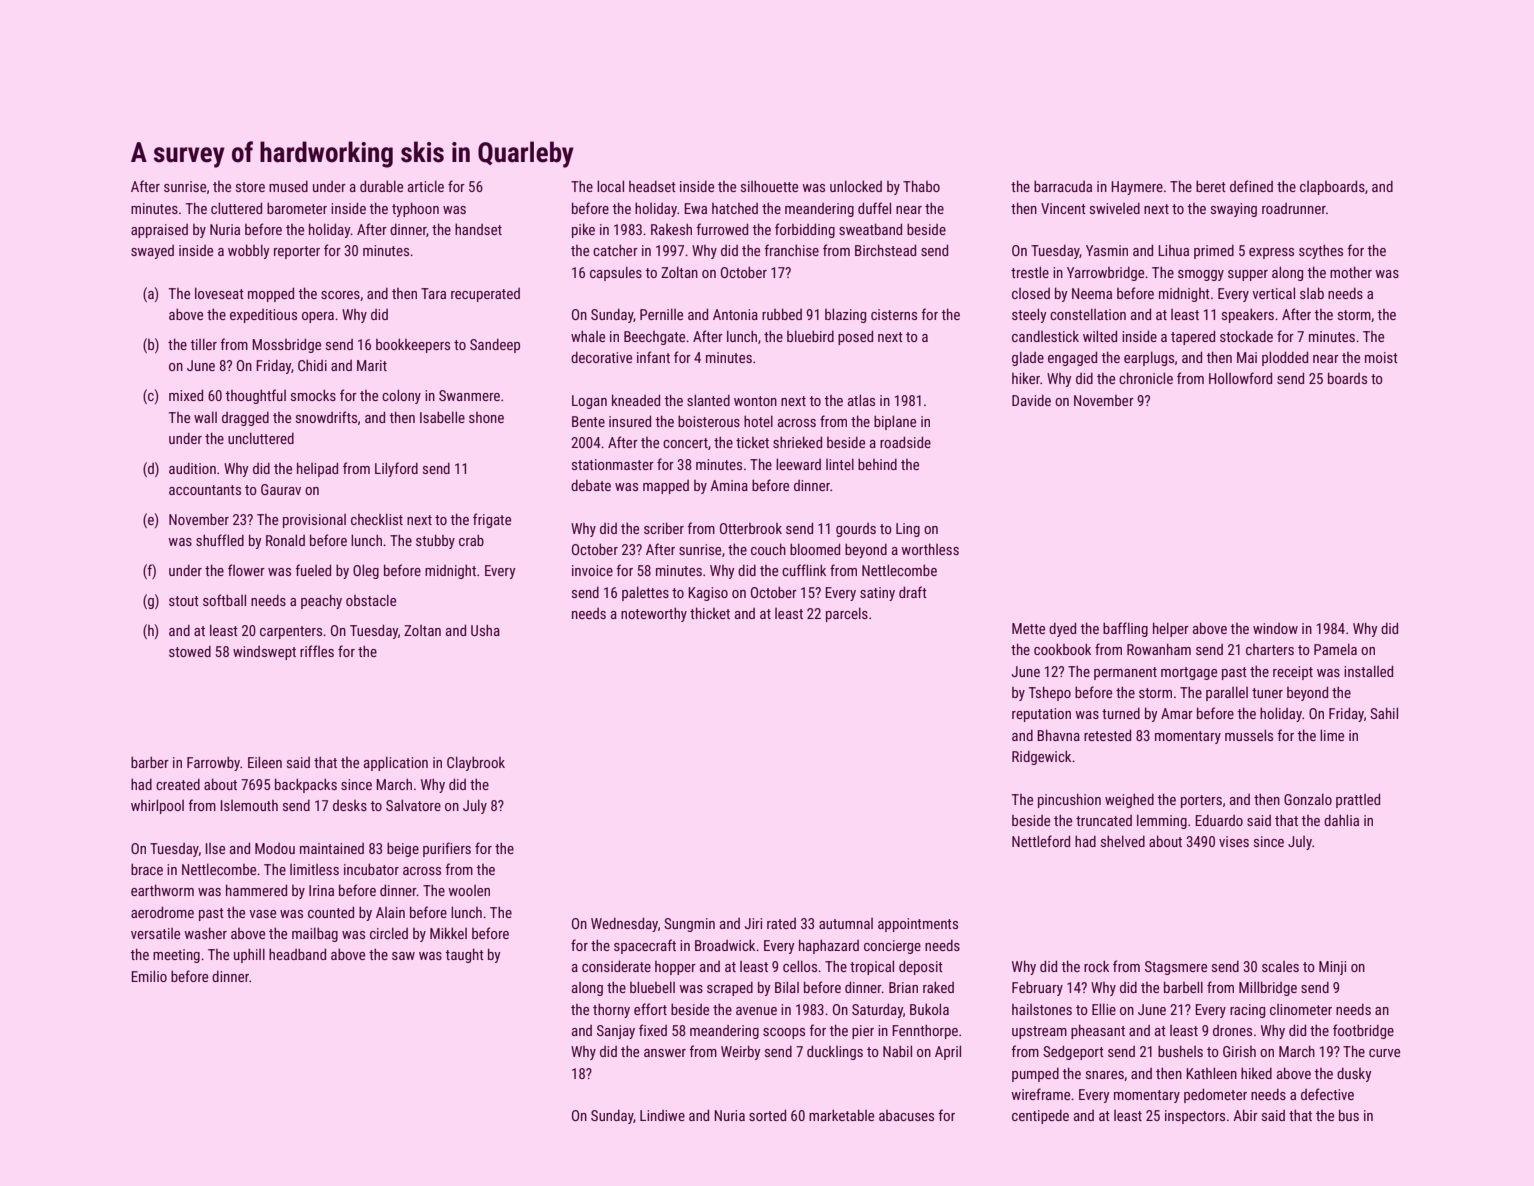 The image size is (1534, 1186). I want to click on draft, so click(913, 592).
